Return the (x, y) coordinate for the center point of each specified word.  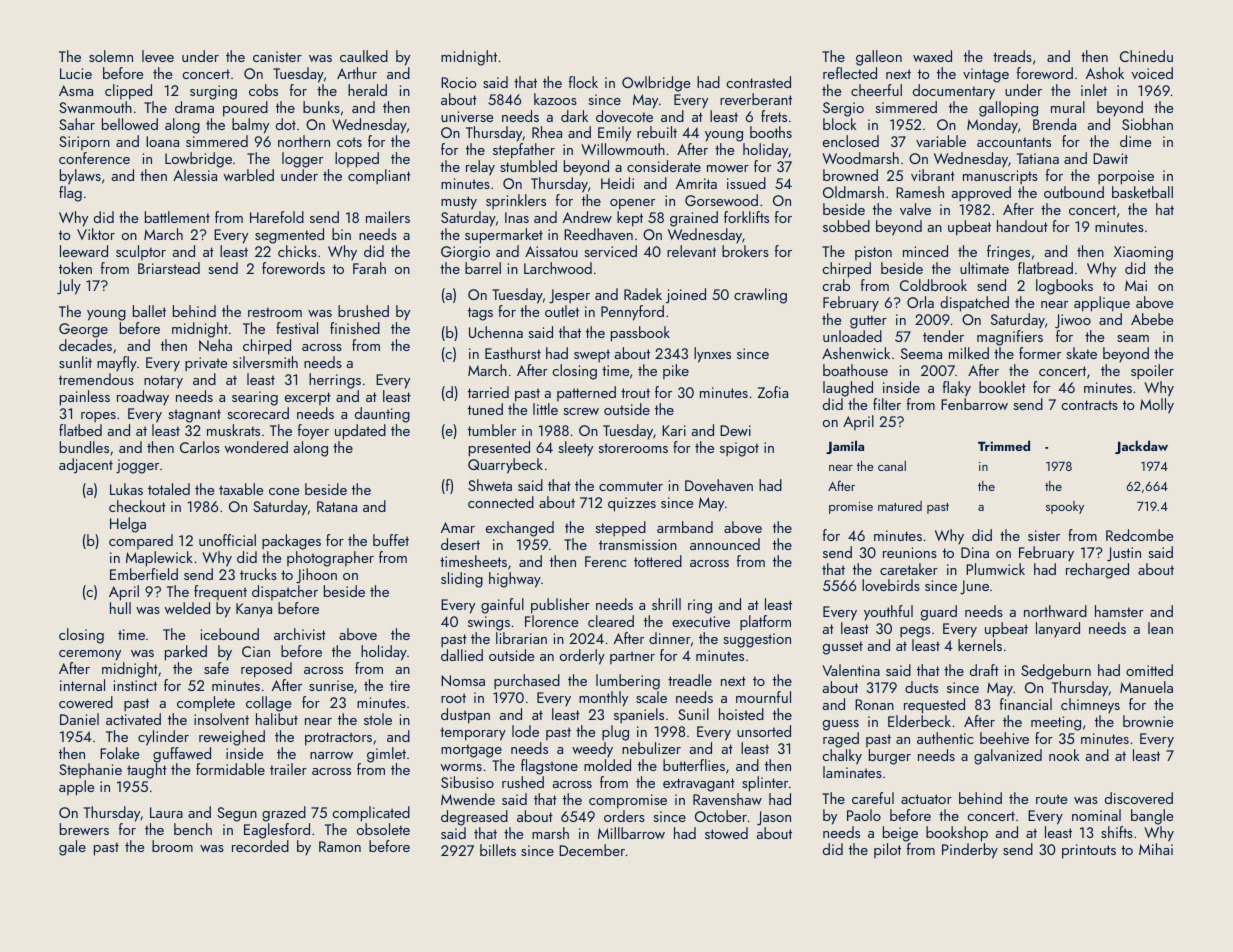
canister (277, 56)
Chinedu (1146, 56)
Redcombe (1139, 535)
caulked (364, 56)
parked (186, 653)
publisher (560, 606)
